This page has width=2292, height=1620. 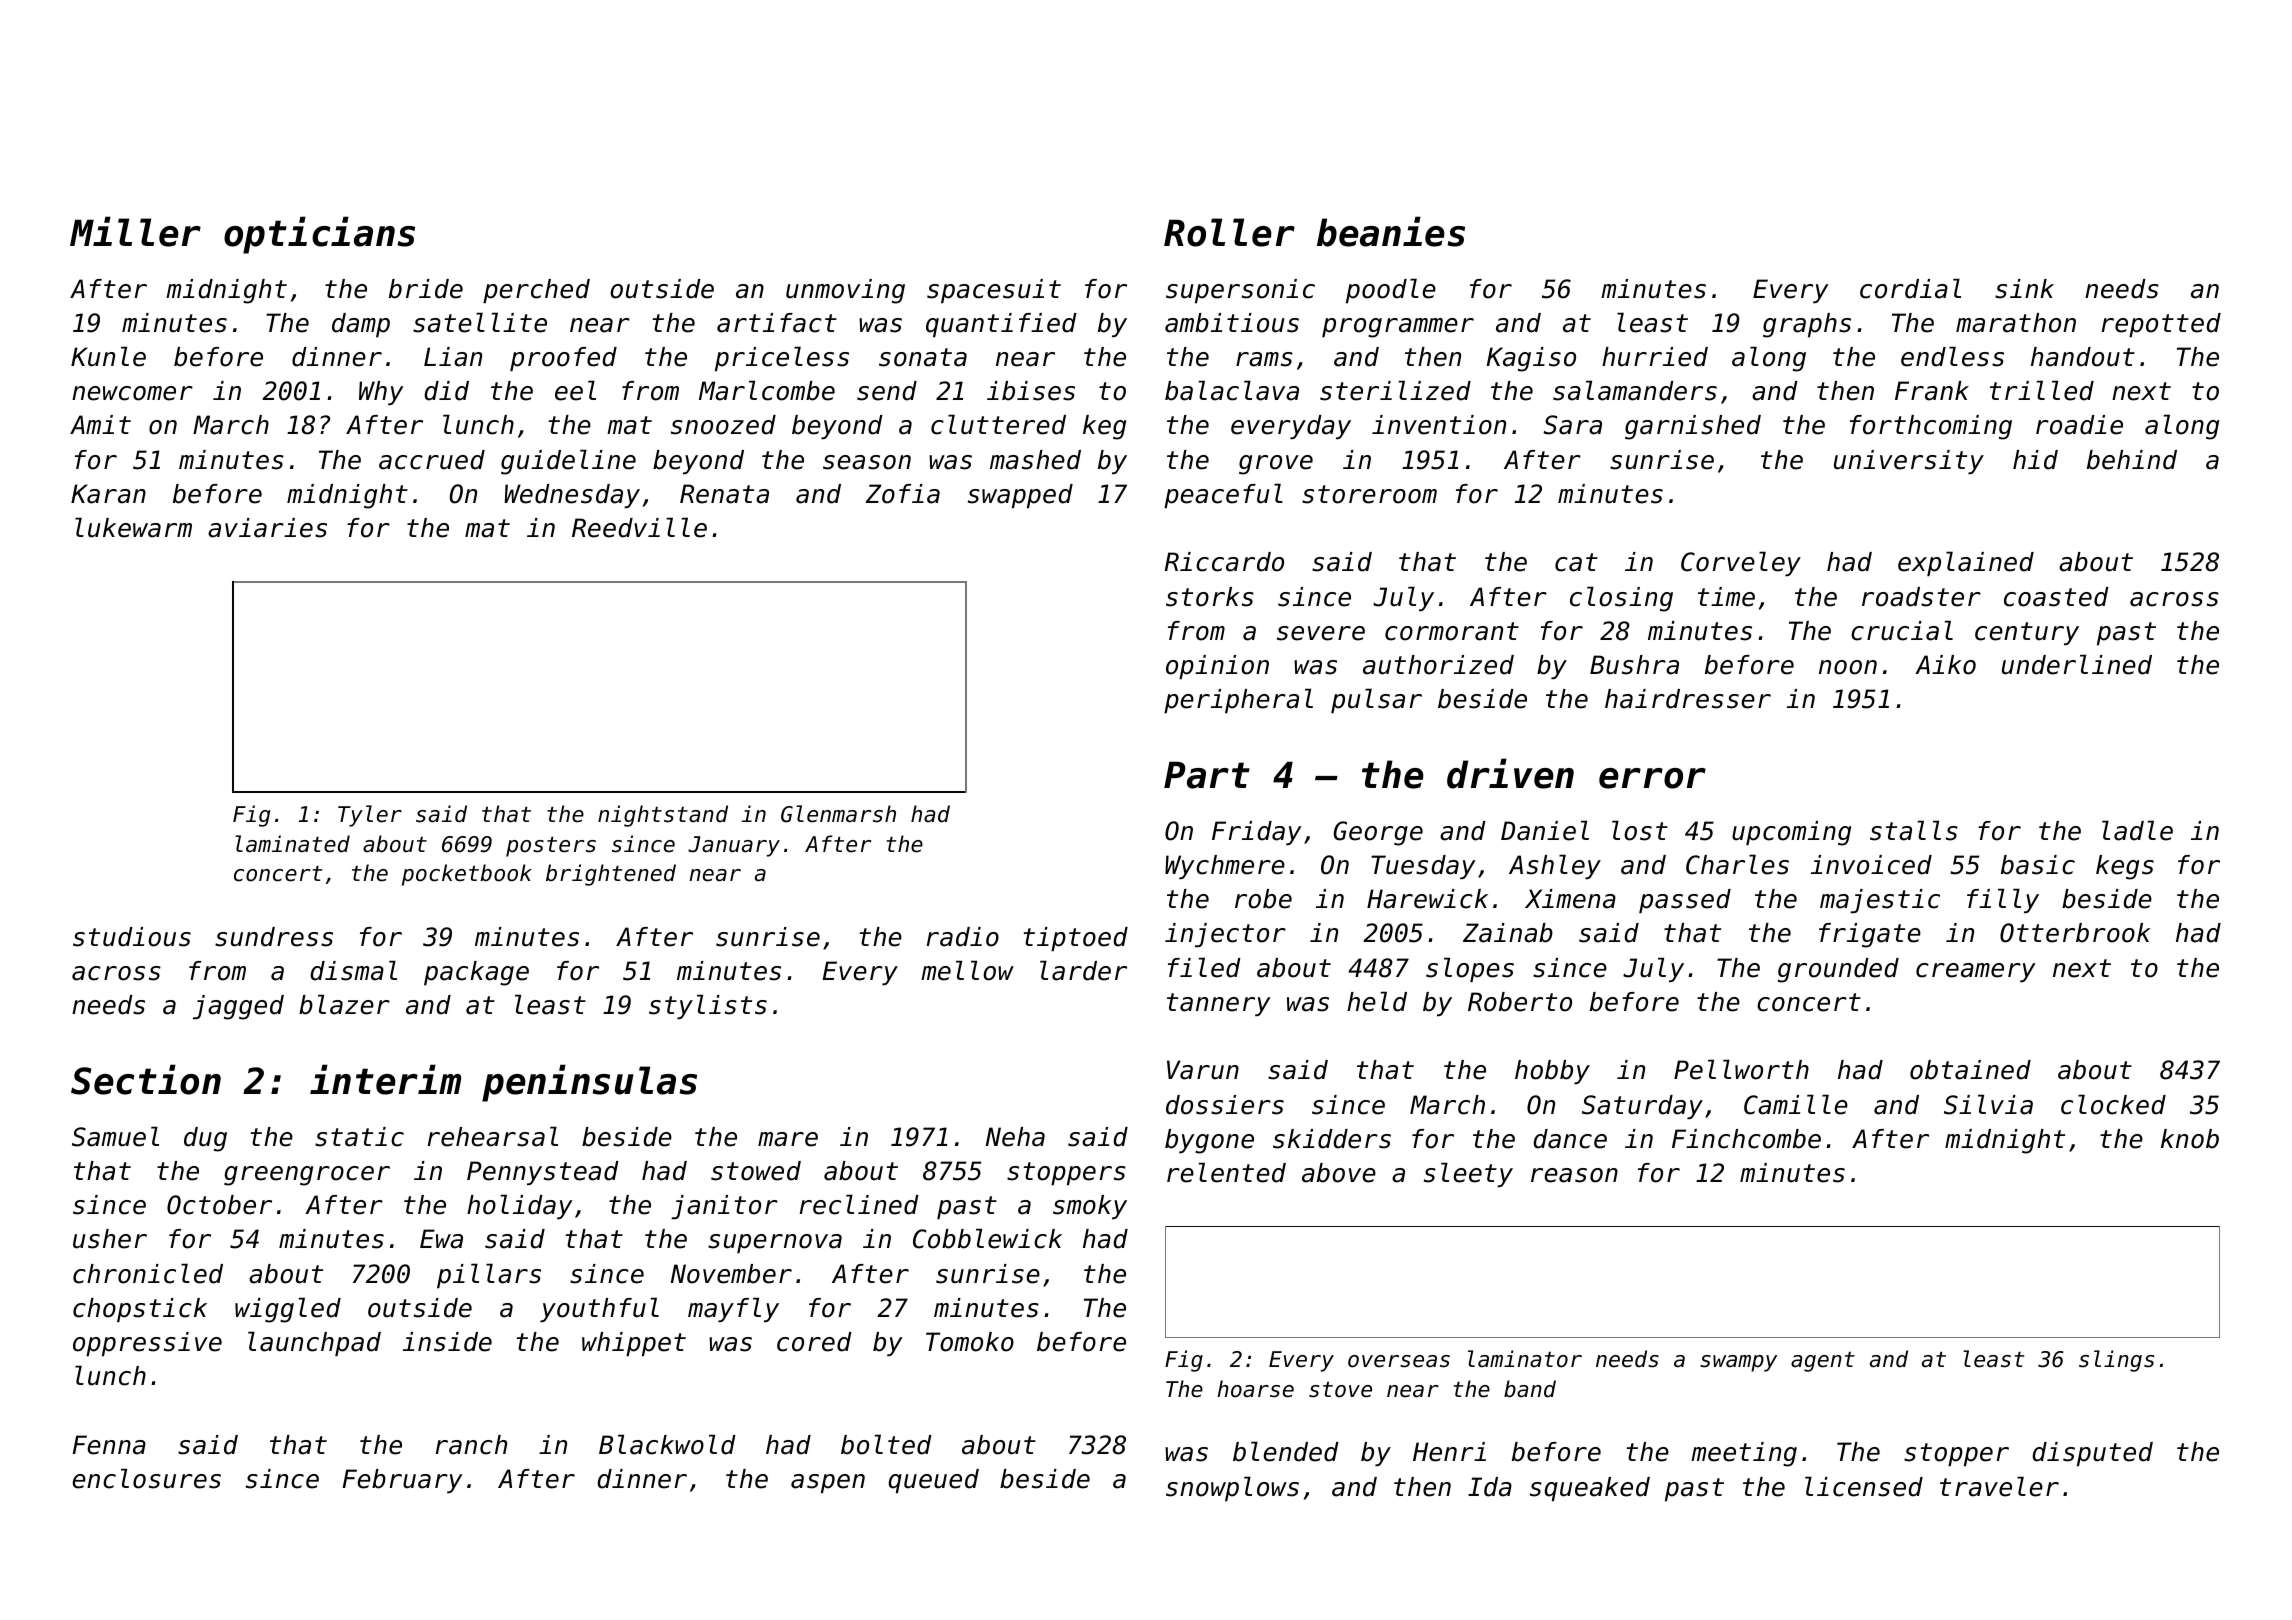 What do you see at coordinates (1688, 699) in the page?
I see `hairdresser` at bounding box center [1688, 699].
